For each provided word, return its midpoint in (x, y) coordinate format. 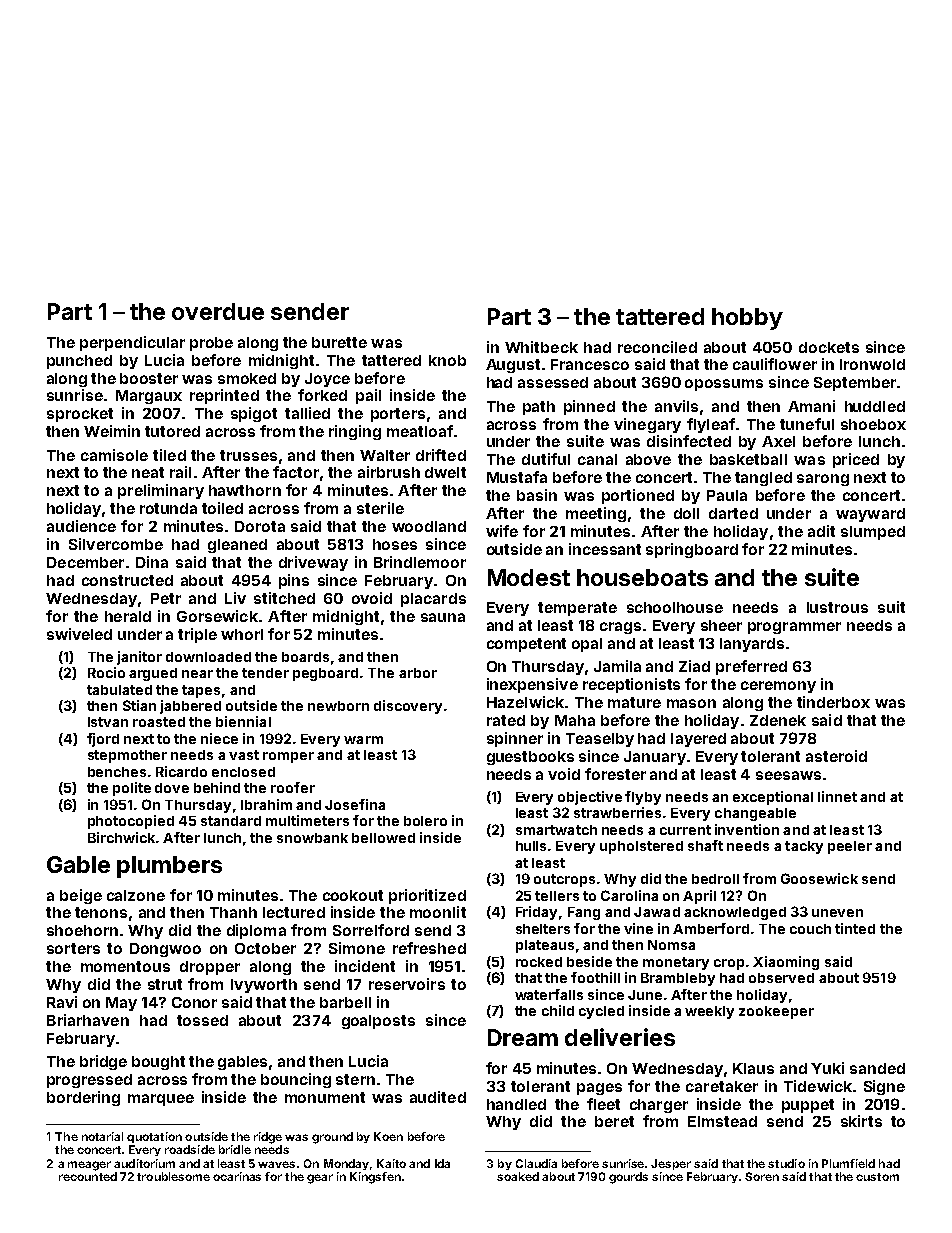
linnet (837, 796)
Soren (762, 1176)
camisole (114, 455)
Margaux (149, 397)
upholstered (641, 847)
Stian (139, 705)
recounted (88, 1176)
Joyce (327, 380)
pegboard (325, 674)
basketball (748, 459)
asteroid (836, 756)
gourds (628, 1178)
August (513, 366)
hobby (747, 319)
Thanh (233, 912)
